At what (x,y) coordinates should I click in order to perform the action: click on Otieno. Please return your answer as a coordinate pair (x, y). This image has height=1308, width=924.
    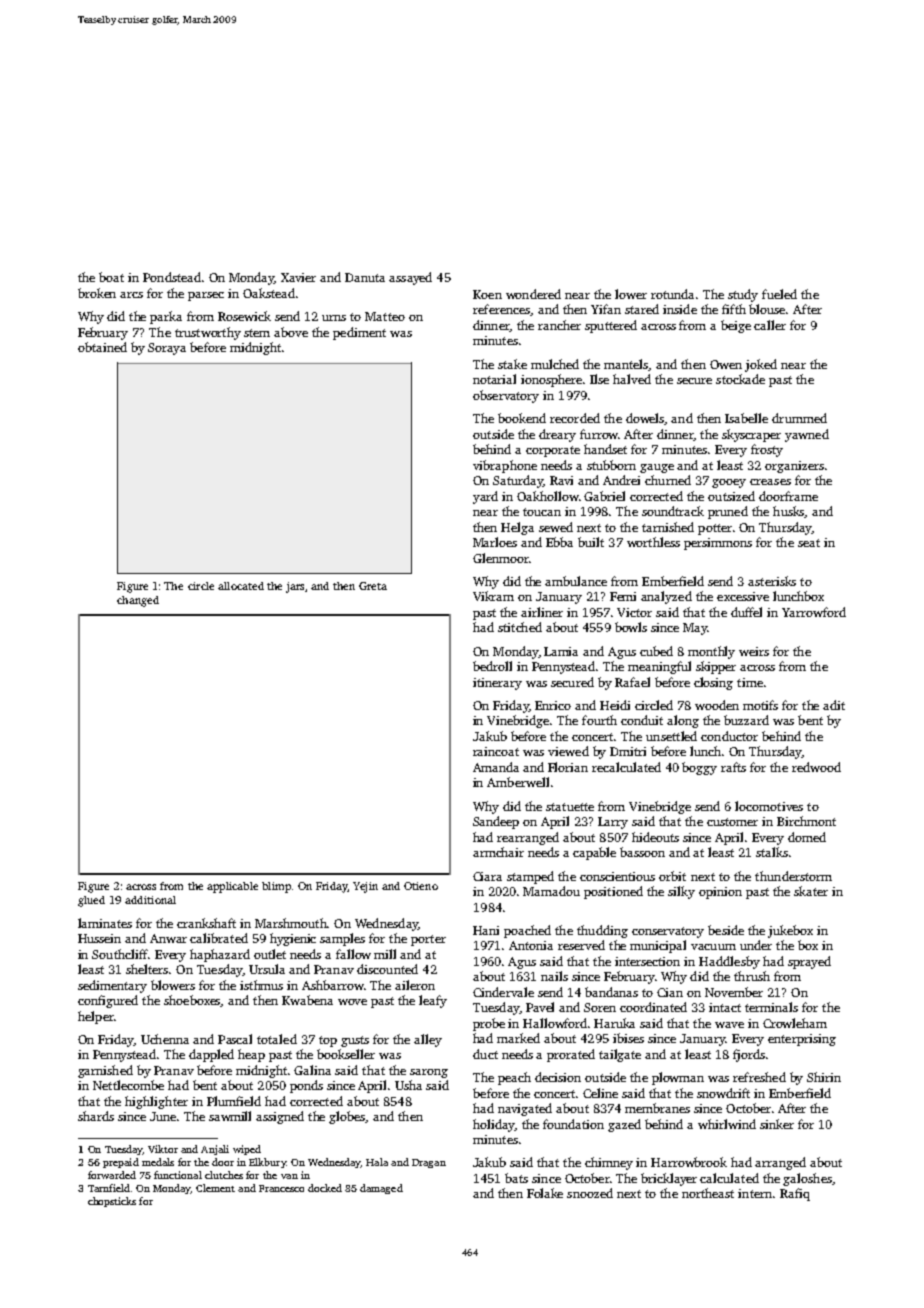
    Looking at the image, I should click on (421, 886).
